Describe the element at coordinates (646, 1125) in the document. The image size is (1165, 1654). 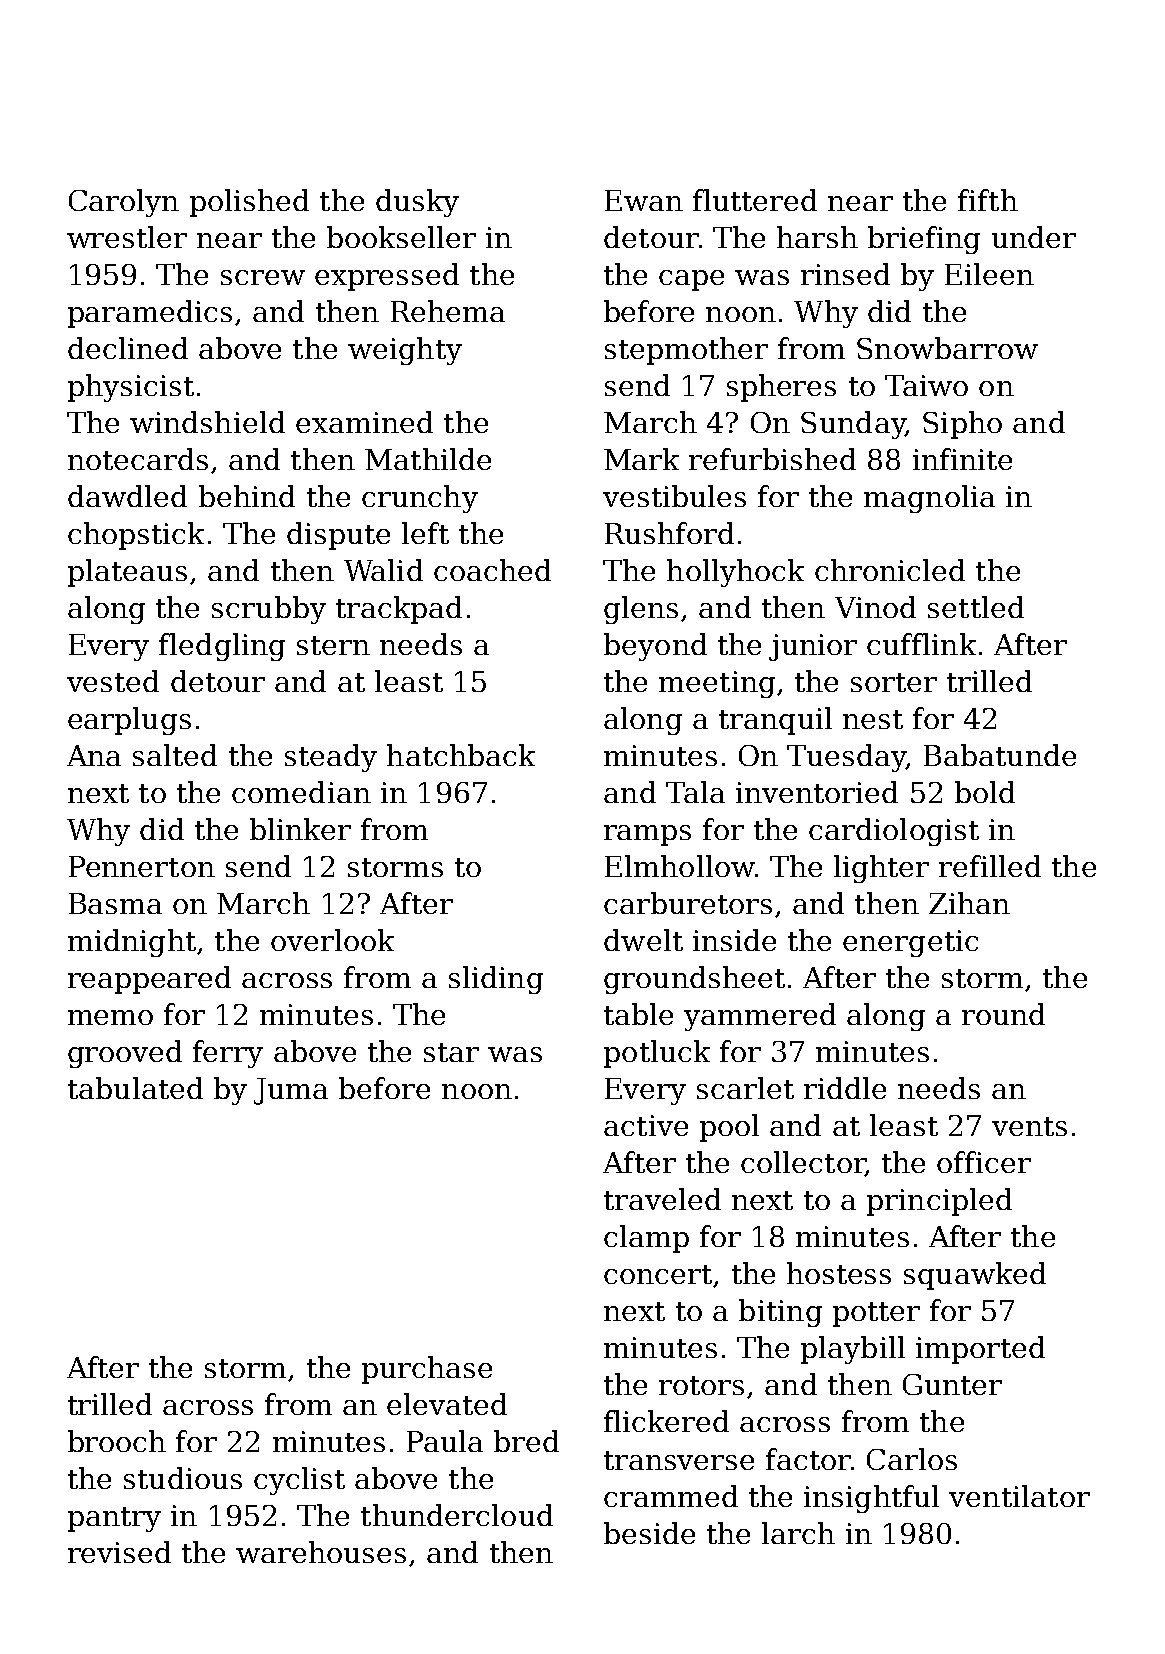
I see `active` at that location.
